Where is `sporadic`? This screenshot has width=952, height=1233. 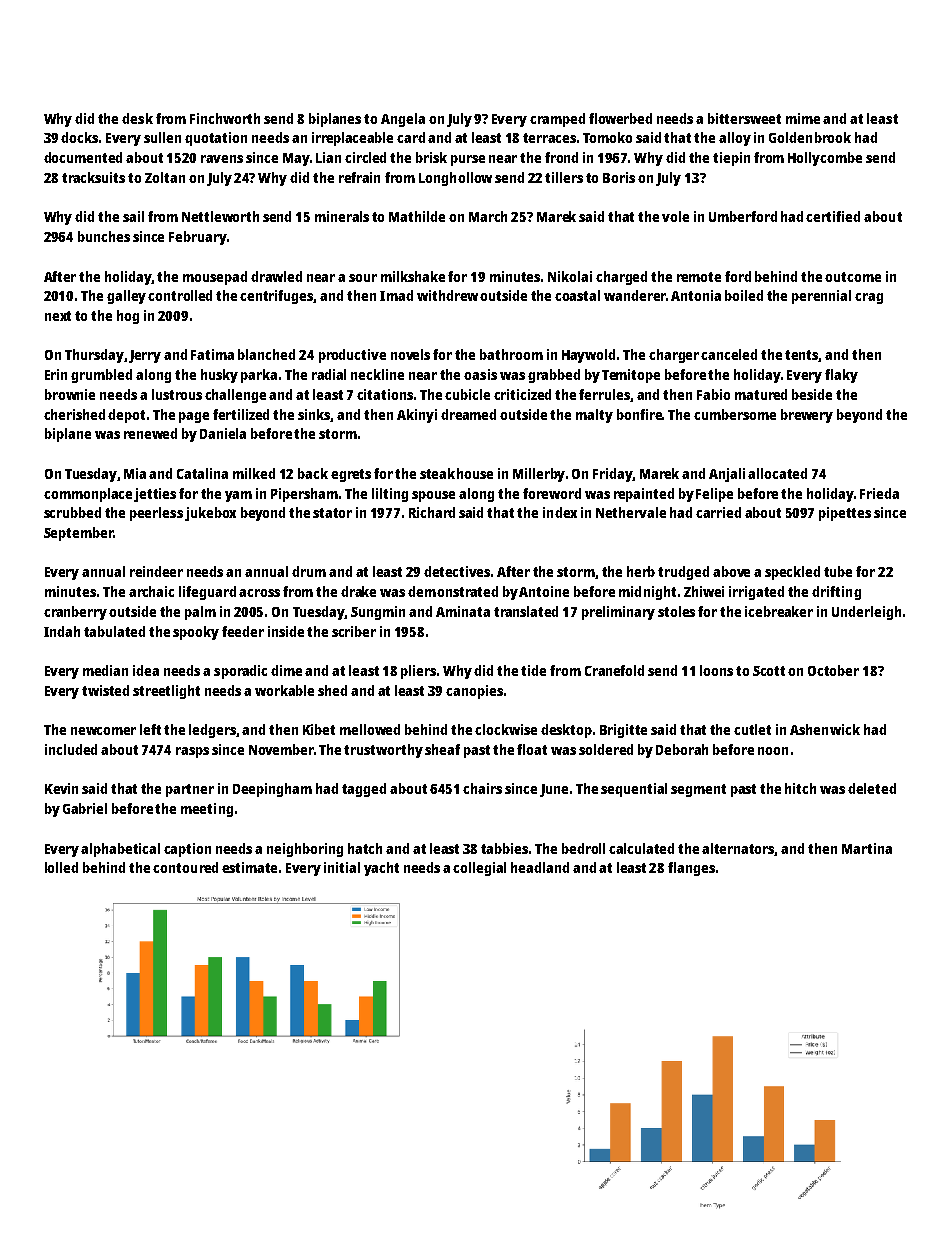 sporadic is located at coordinates (240, 672).
